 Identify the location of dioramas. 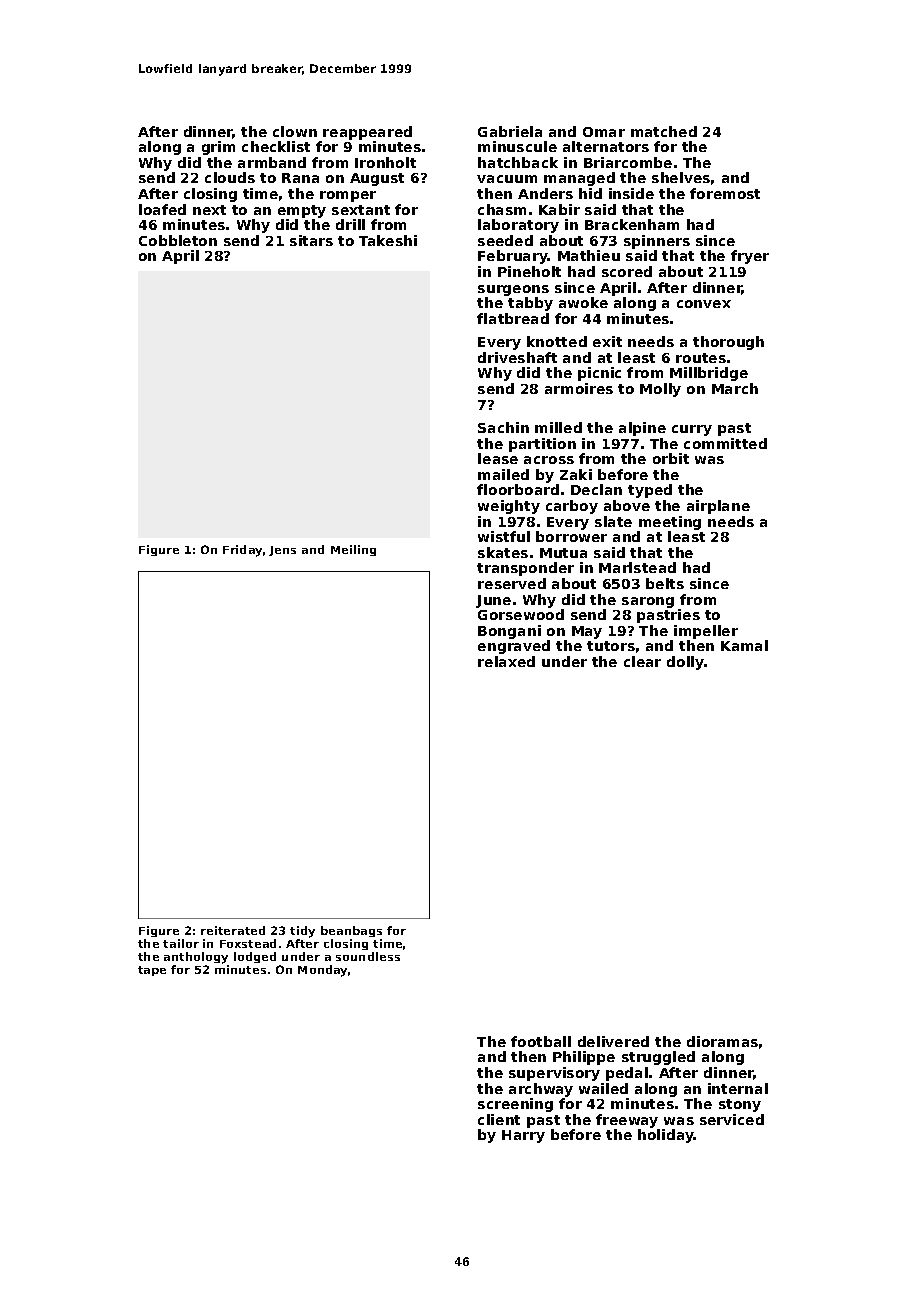
(722, 1041).
